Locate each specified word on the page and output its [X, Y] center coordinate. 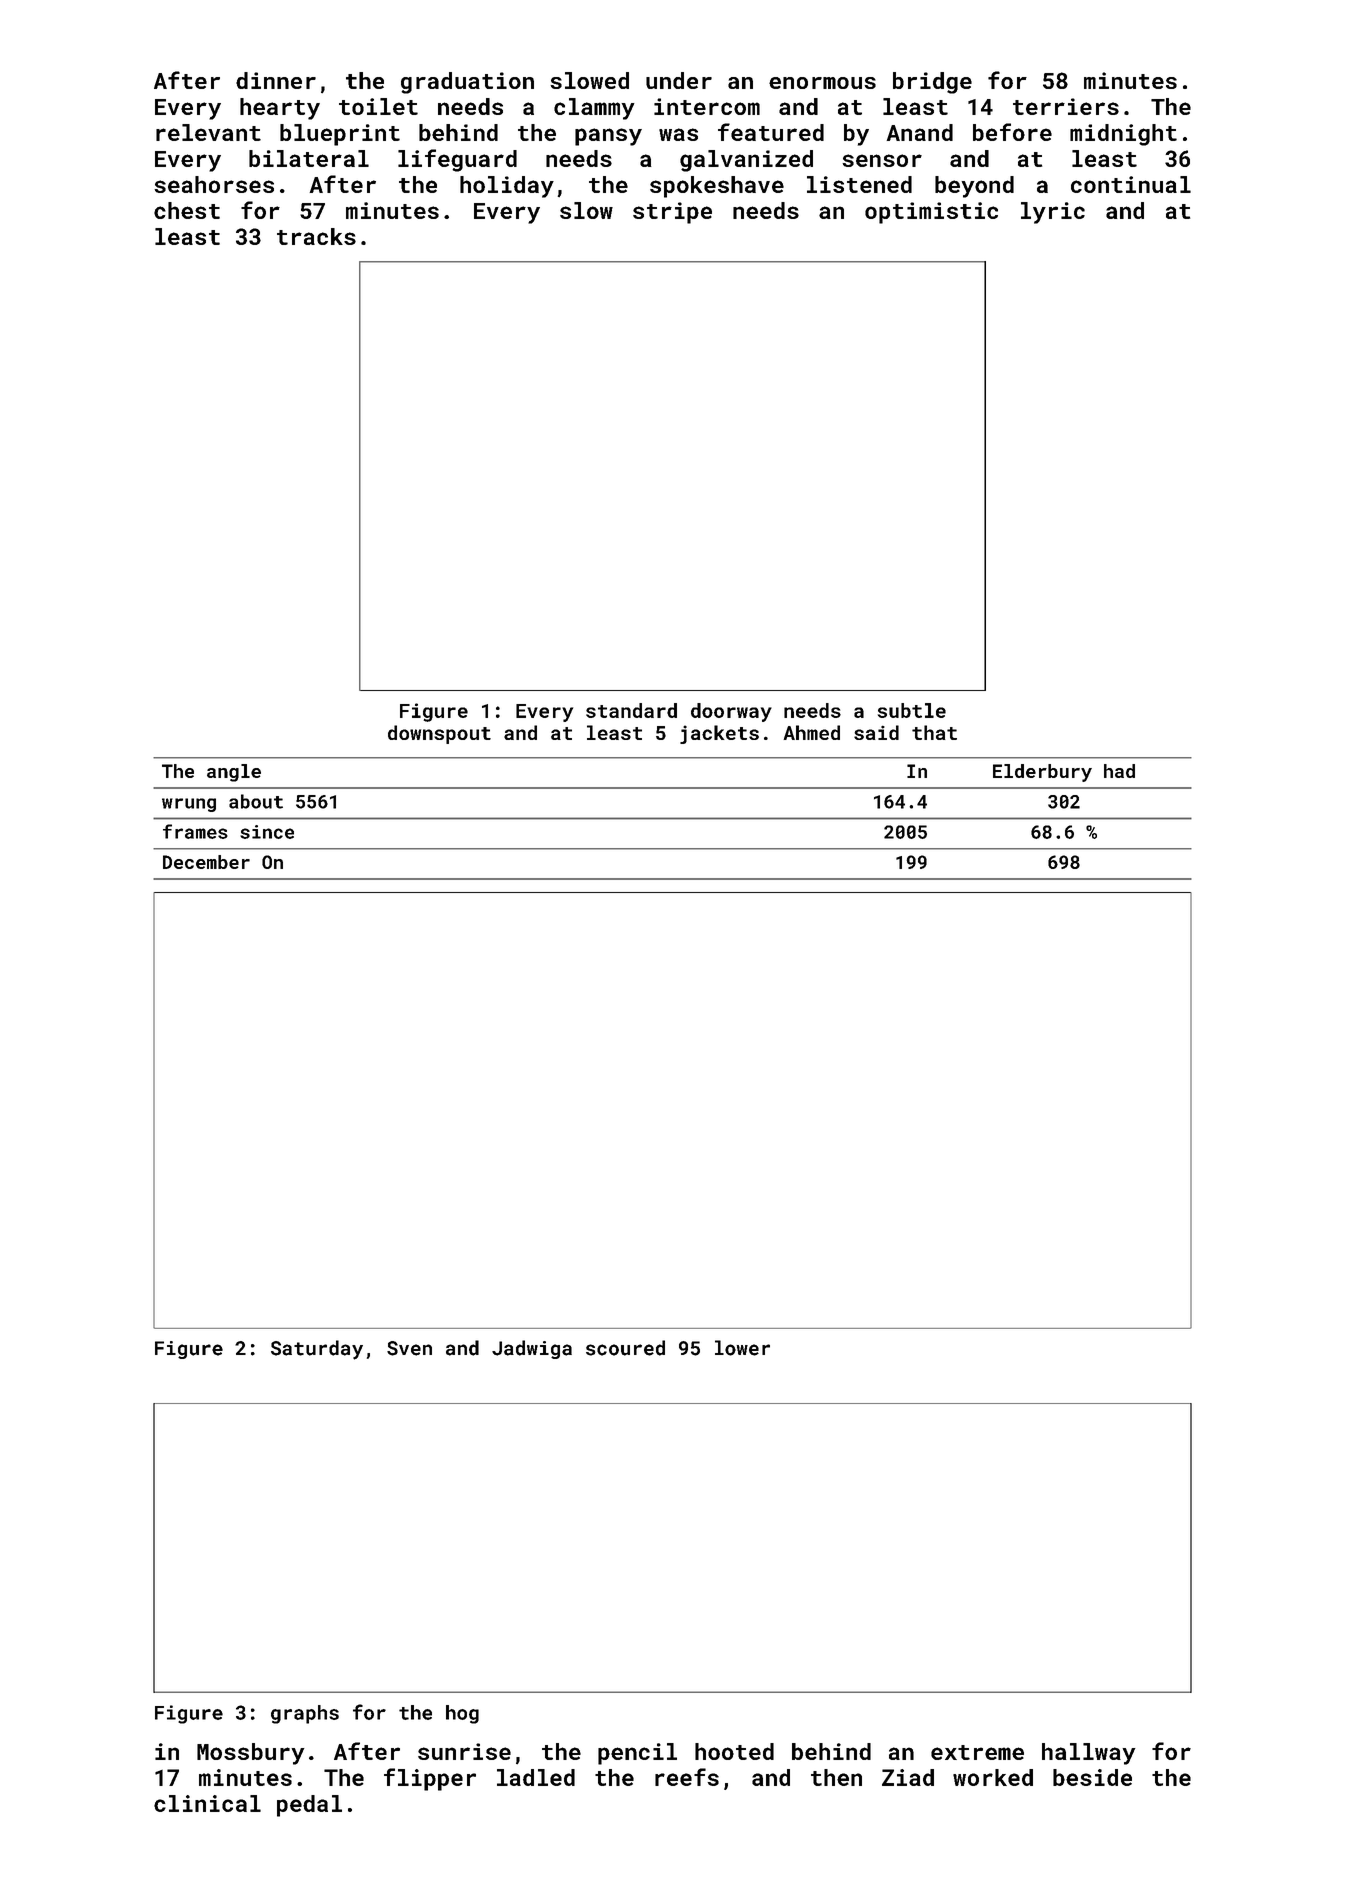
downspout [439, 734]
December [206, 862]
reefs [687, 1777]
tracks [316, 236]
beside [1092, 1777]
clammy [594, 109]
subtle [912, 710]
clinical [207, 1803]
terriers [1066, 106]
